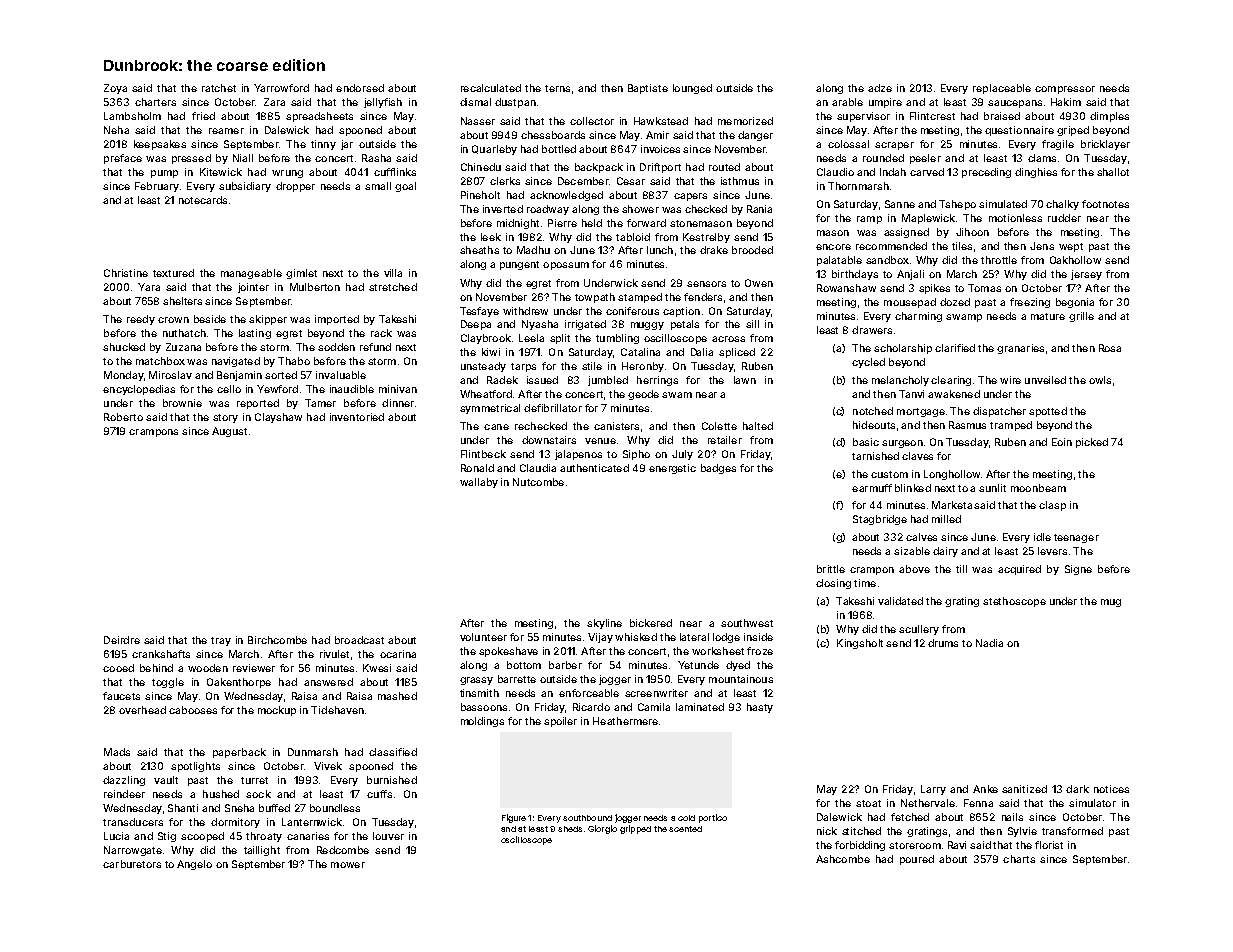  What do you see at coordinates (917, 860) in the screenshot?
I see `poured` at bounding box center [917, 860].
